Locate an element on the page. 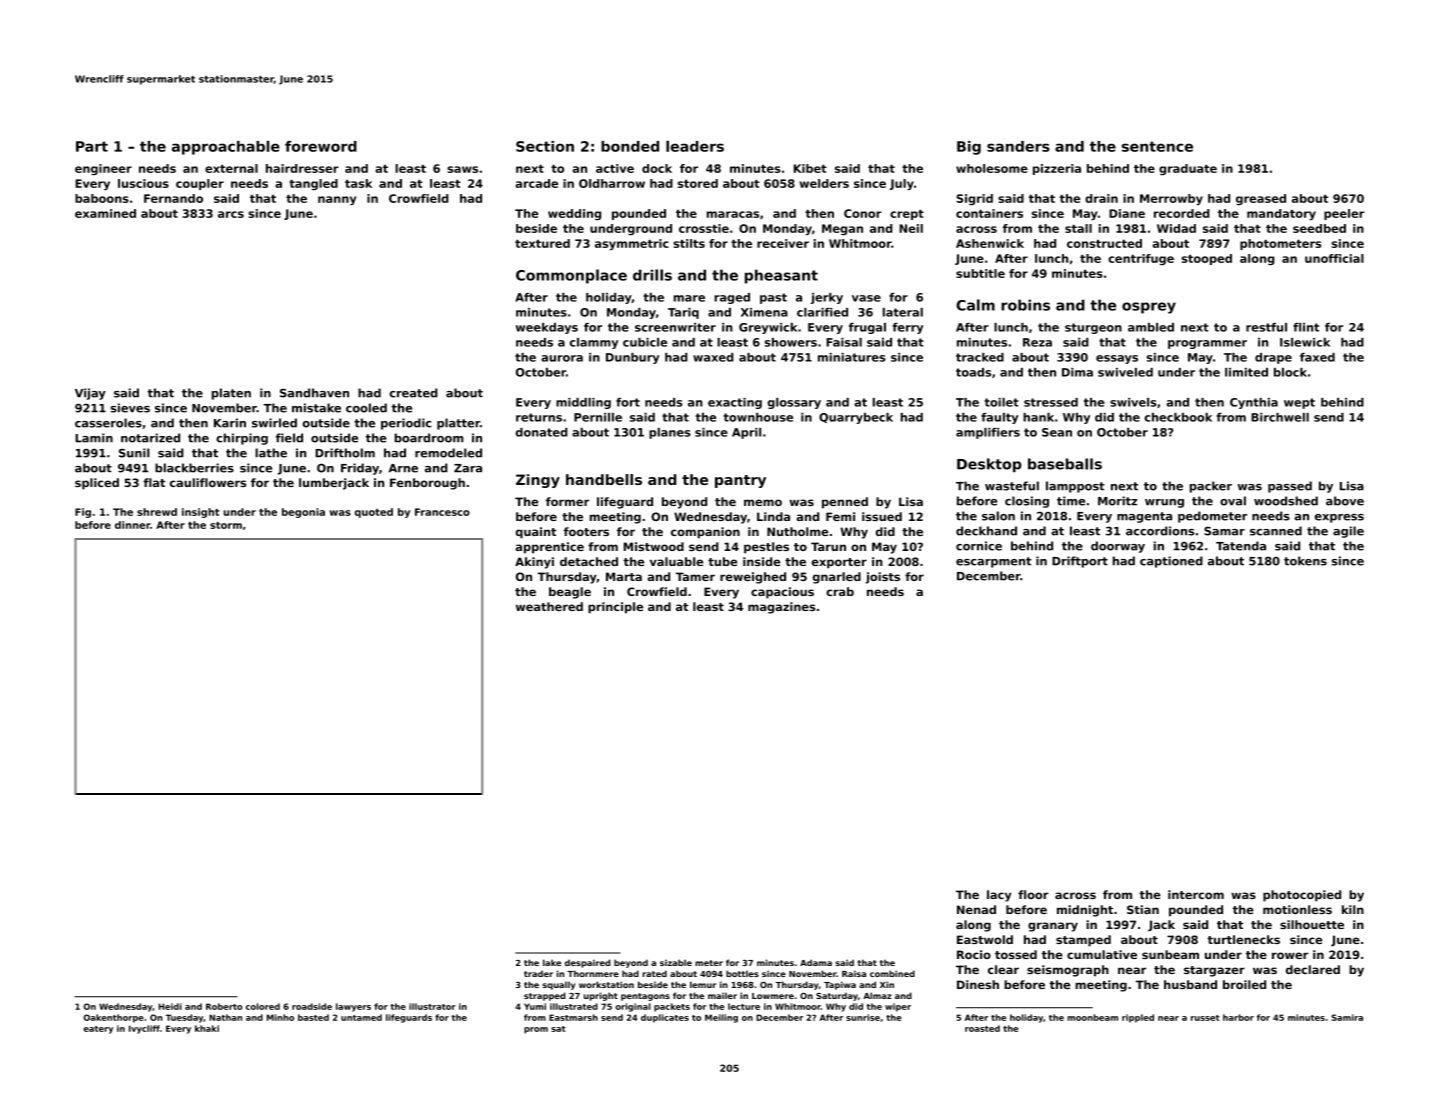 The image size is (1439, 1112). weathered is located at coordinates (549, 606).
